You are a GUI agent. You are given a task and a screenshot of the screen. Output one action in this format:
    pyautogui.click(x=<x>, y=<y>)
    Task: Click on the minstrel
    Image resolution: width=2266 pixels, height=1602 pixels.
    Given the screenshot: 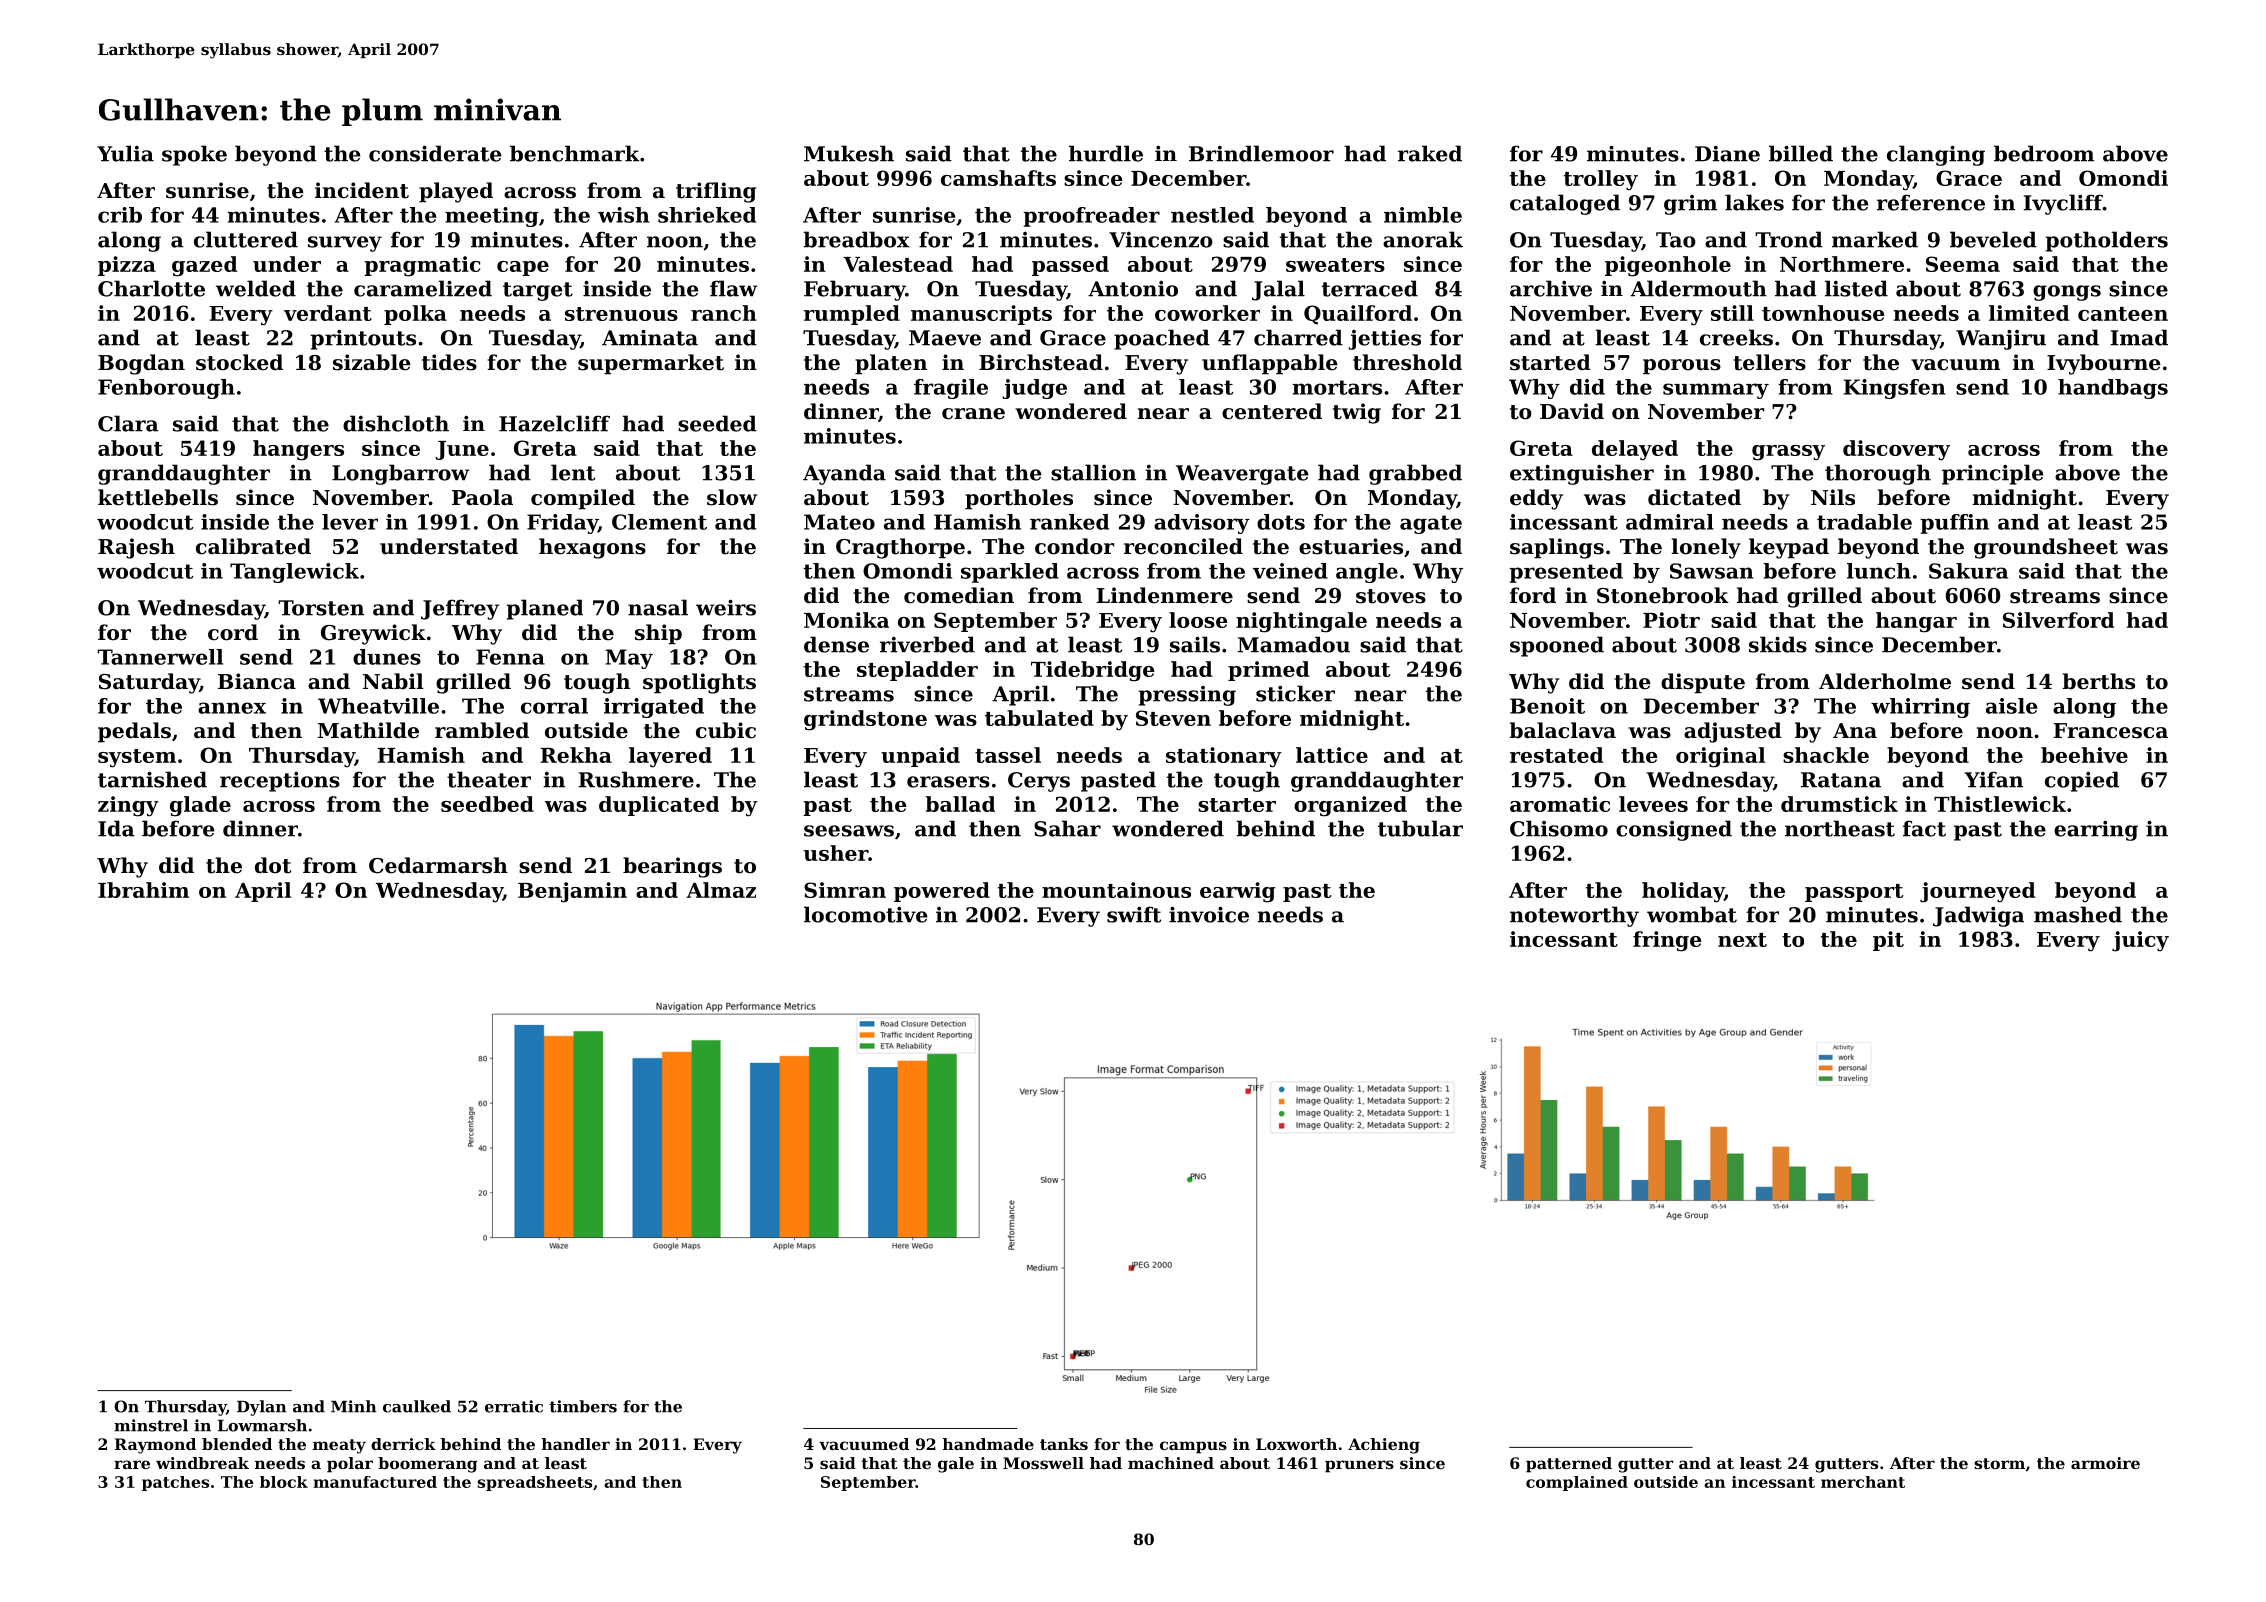 What is the action you would take?
    pyautogui.click(x=151, y=1425)
